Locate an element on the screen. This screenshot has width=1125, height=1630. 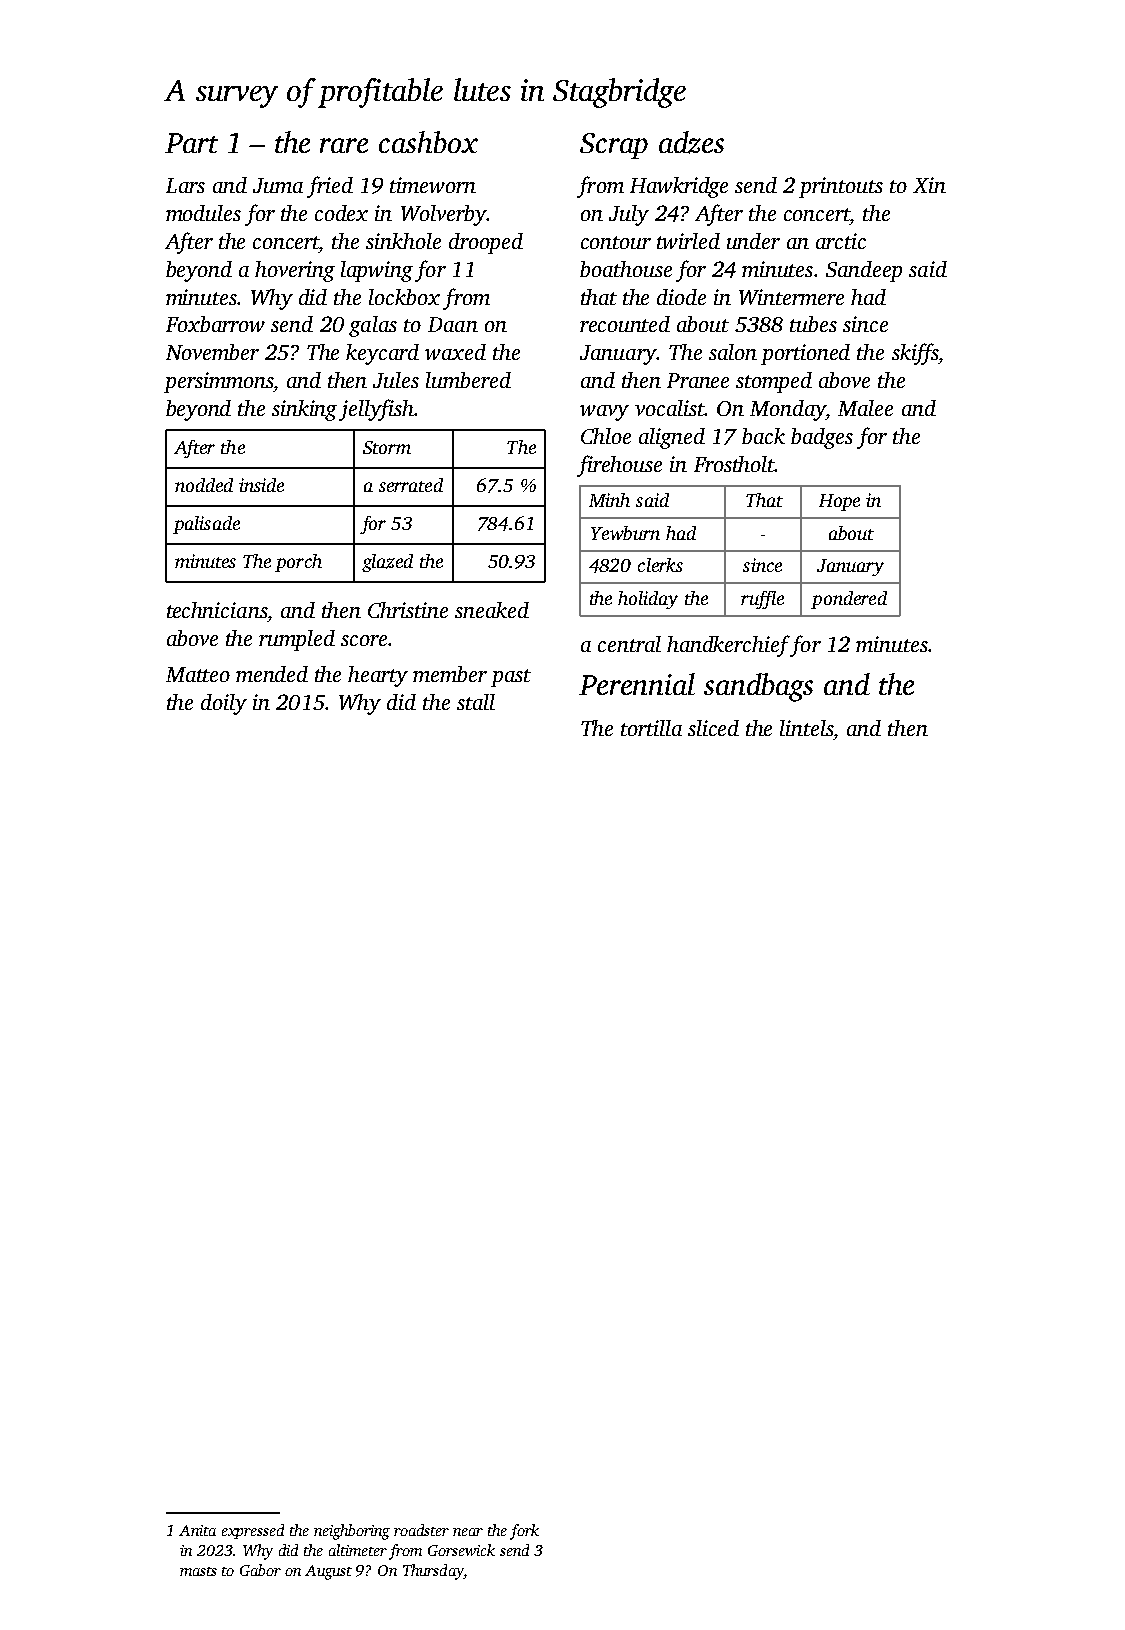
expressed is located at coordinates (253, 1531).
